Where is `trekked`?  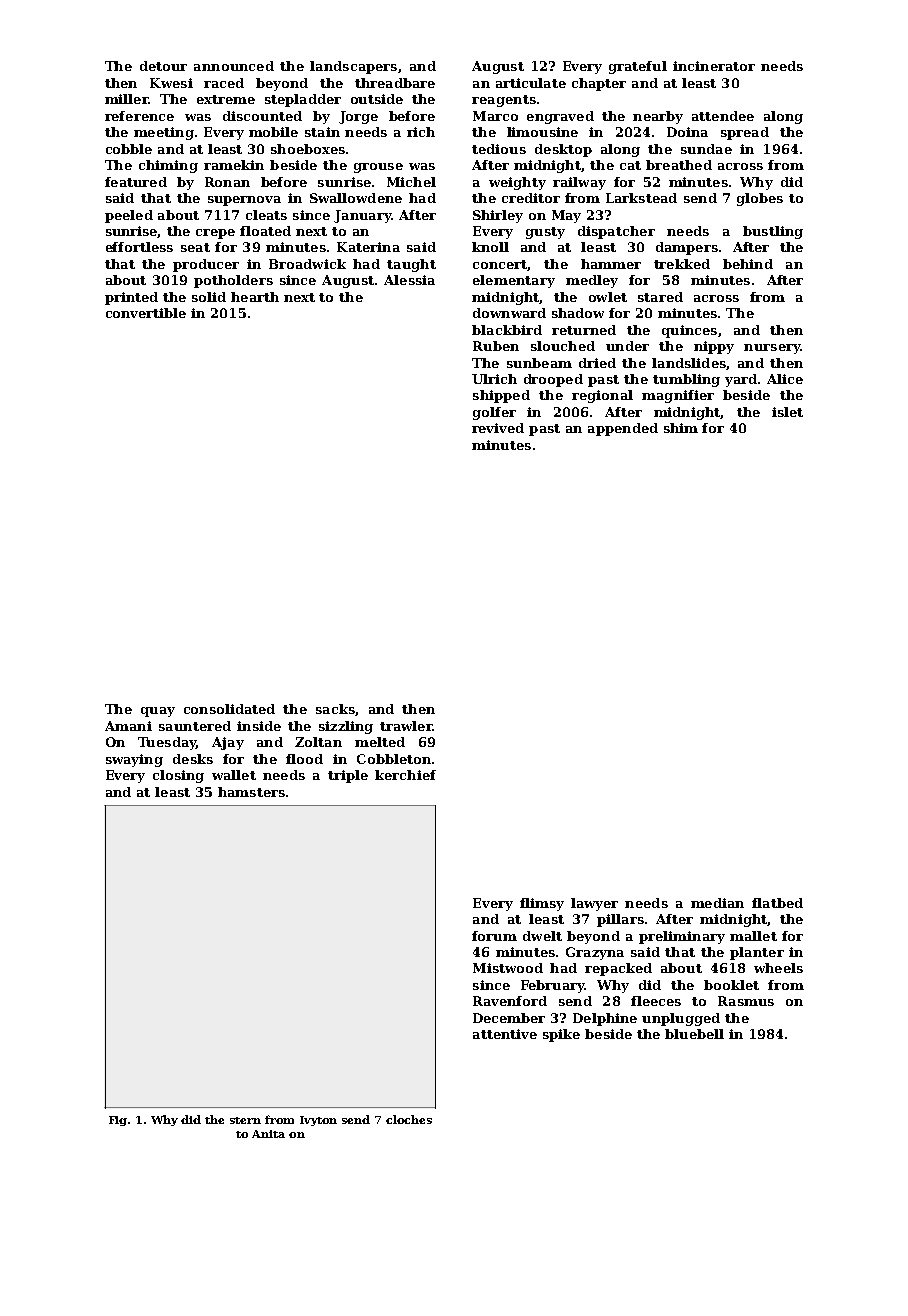 trekked is located at coordinates (682, 264).
